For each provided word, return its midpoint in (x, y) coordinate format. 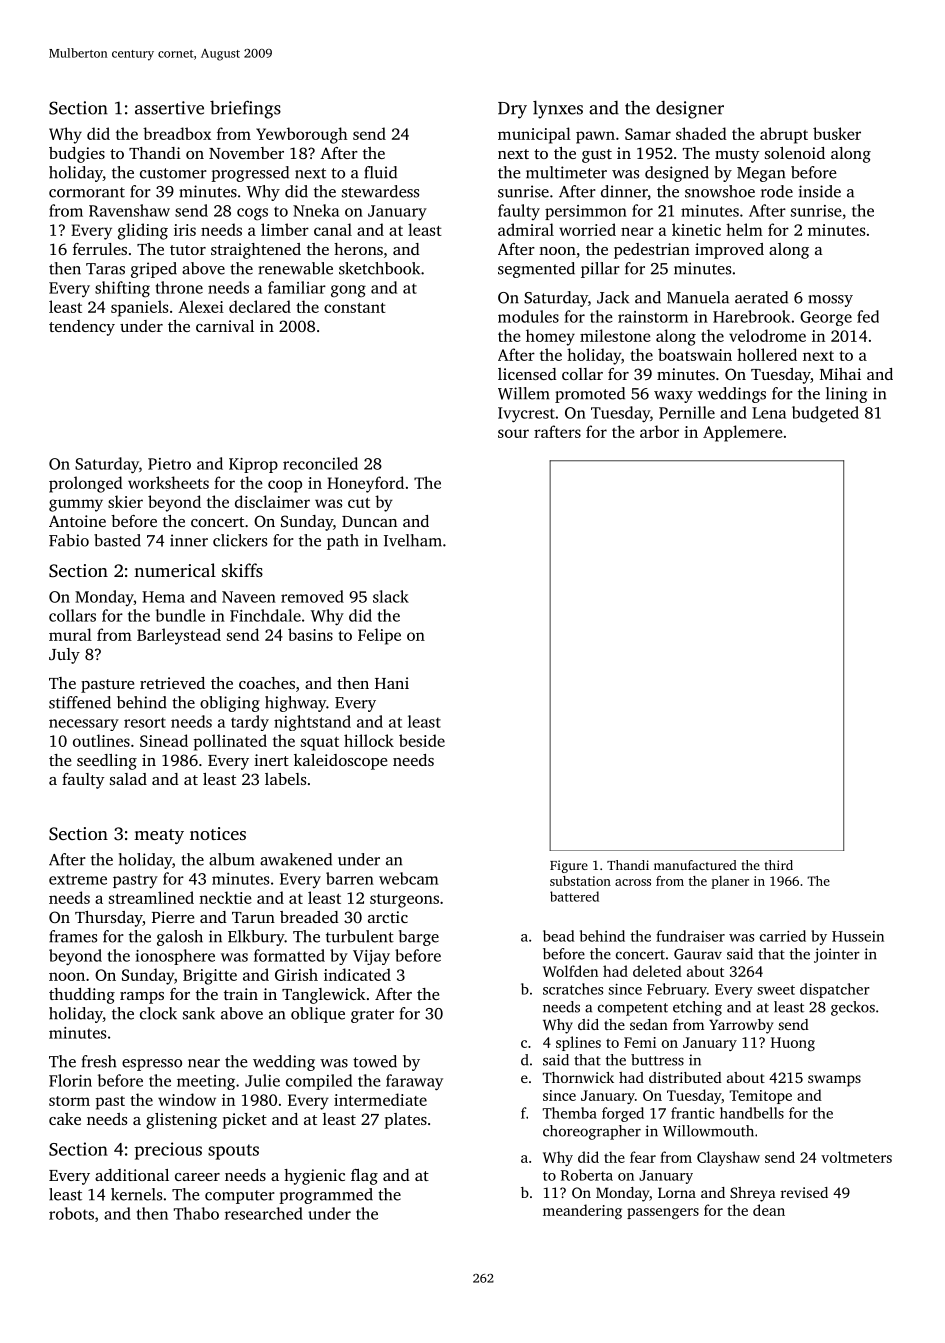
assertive (169, 108)
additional (132, 1175)
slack (391, 596)
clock (158, 1013)
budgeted (825, 414)
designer (690, 110)
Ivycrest (526, 415)
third (778, 865)
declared (260, 306)
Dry (512, 110)
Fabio (69, 540)
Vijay (371, 957)
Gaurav (698, 954)
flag (364, 1177)
